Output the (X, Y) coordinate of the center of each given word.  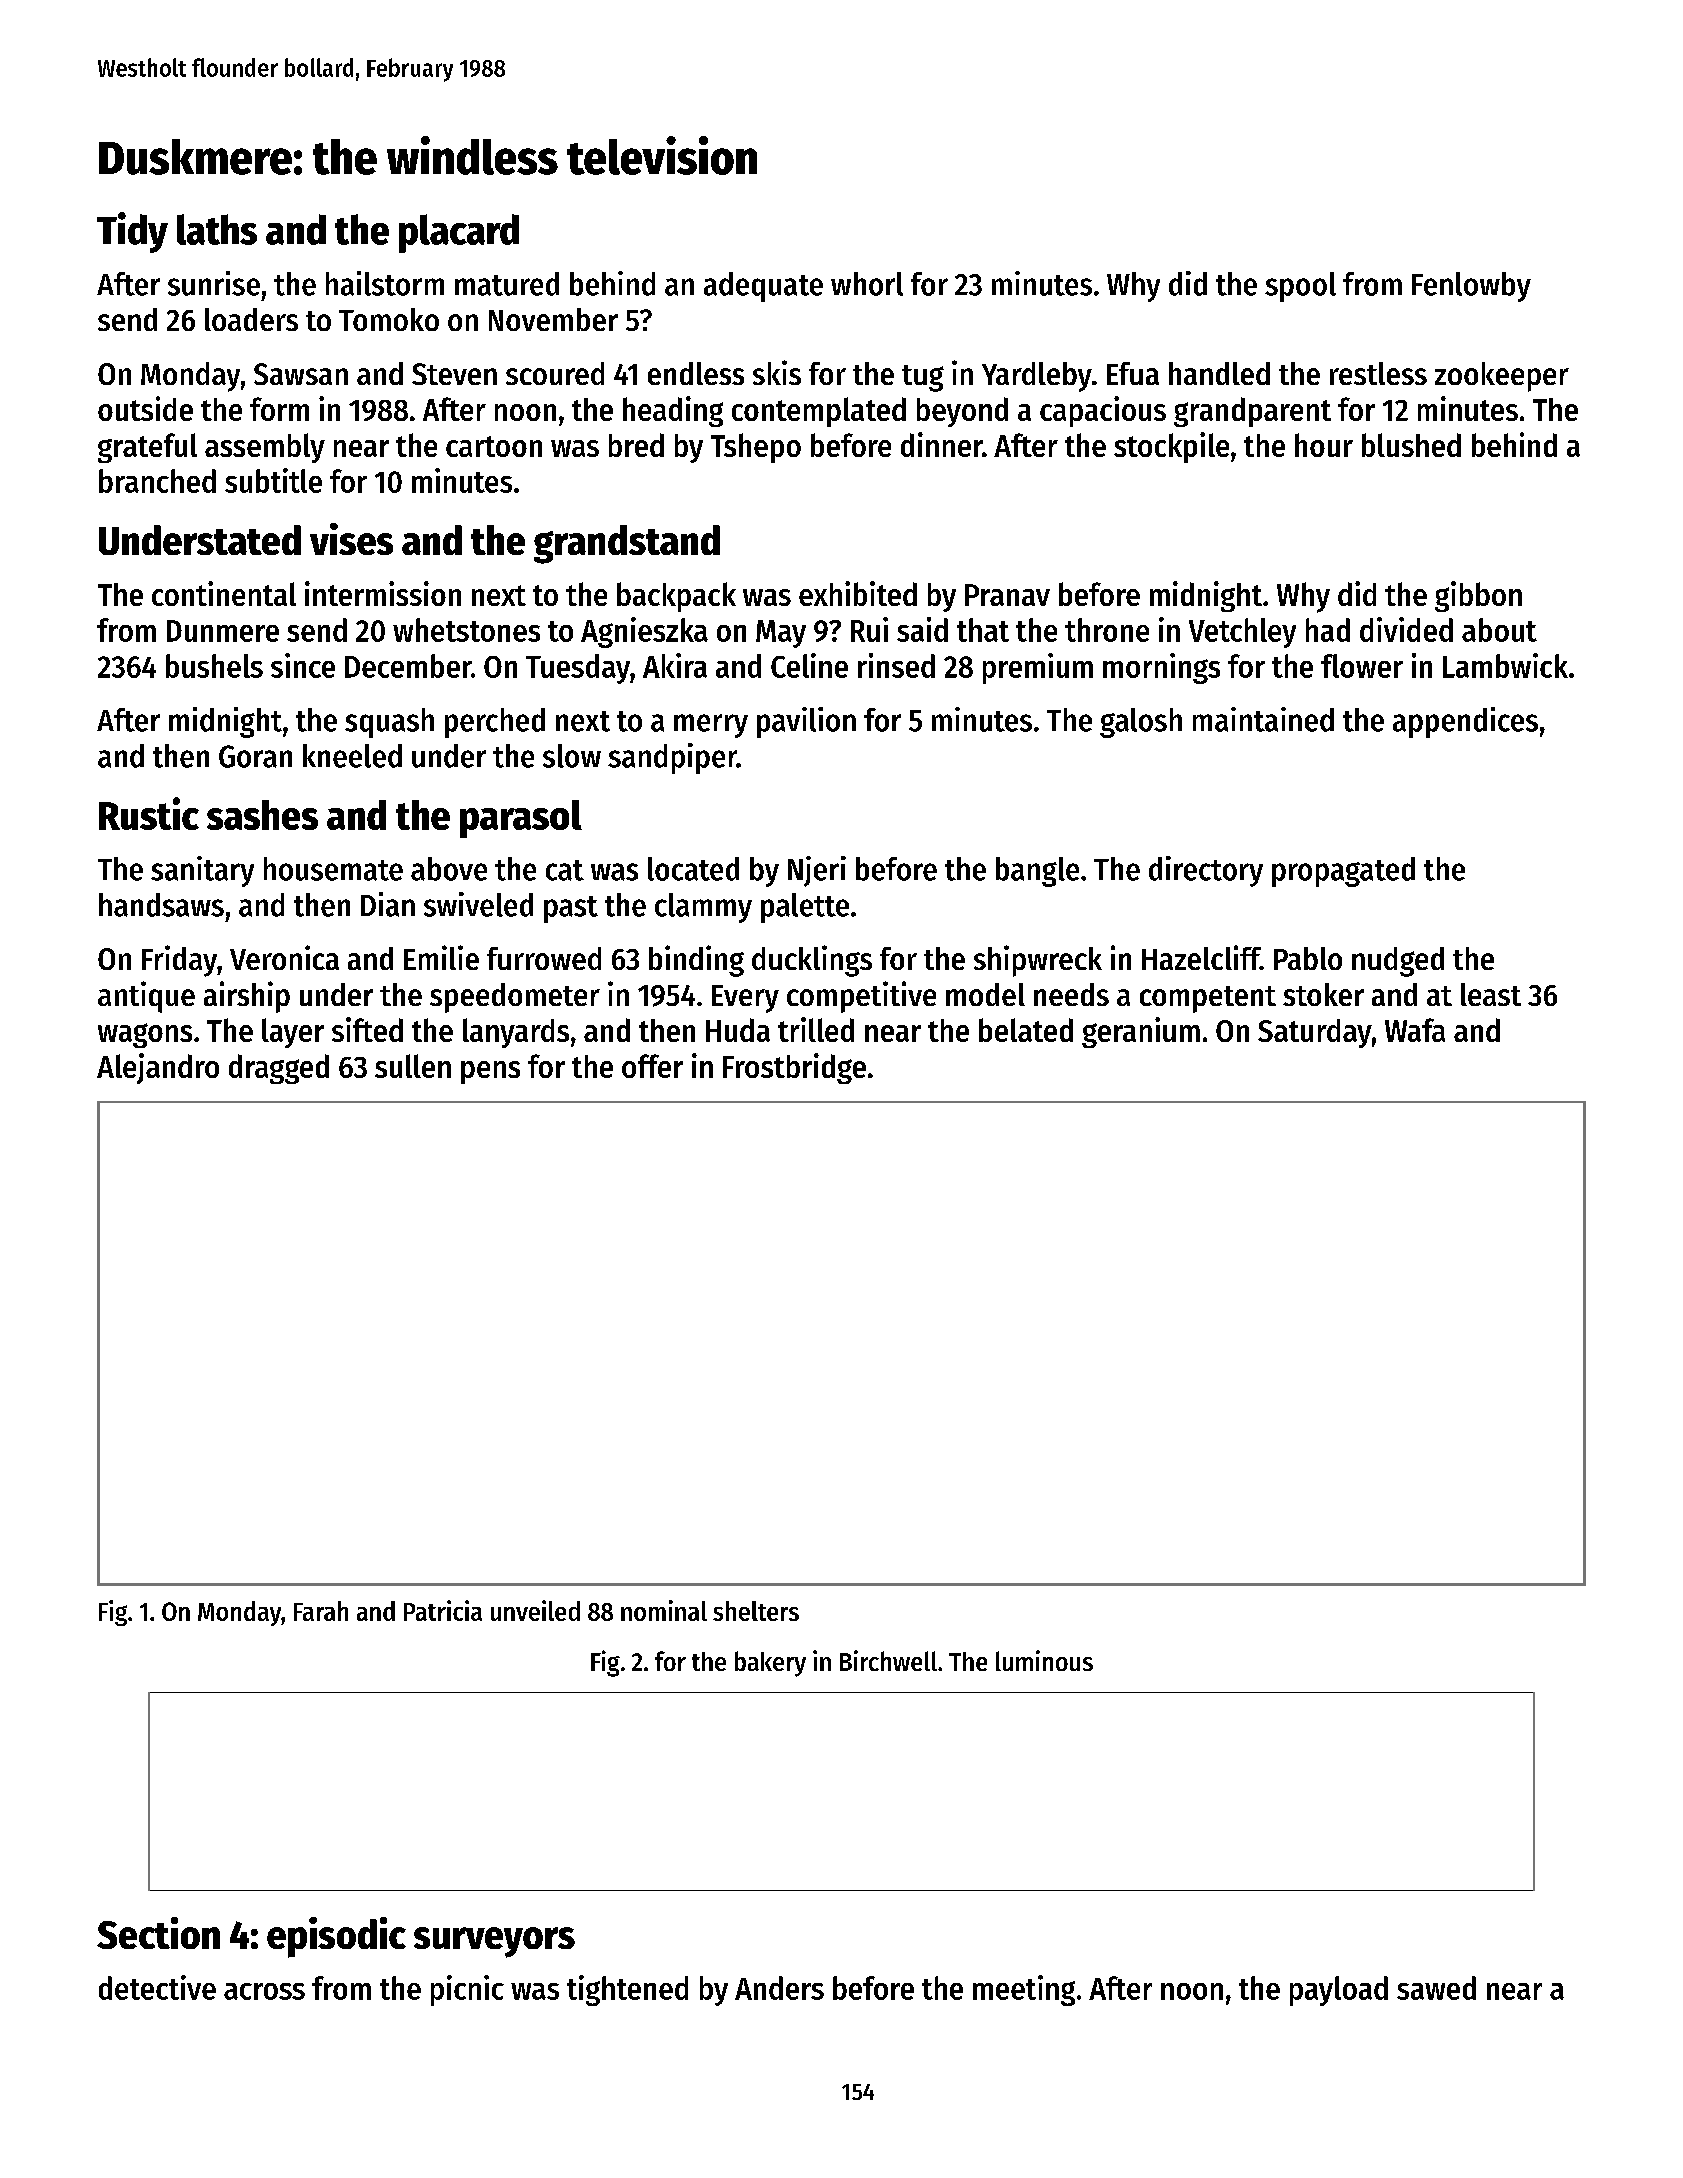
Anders (779, 1988)
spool (1300, 287)
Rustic (149, 813)
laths (217, 229)
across (264, 1991)
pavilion (806, 722)
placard (459, 233)
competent (1208, 999)
